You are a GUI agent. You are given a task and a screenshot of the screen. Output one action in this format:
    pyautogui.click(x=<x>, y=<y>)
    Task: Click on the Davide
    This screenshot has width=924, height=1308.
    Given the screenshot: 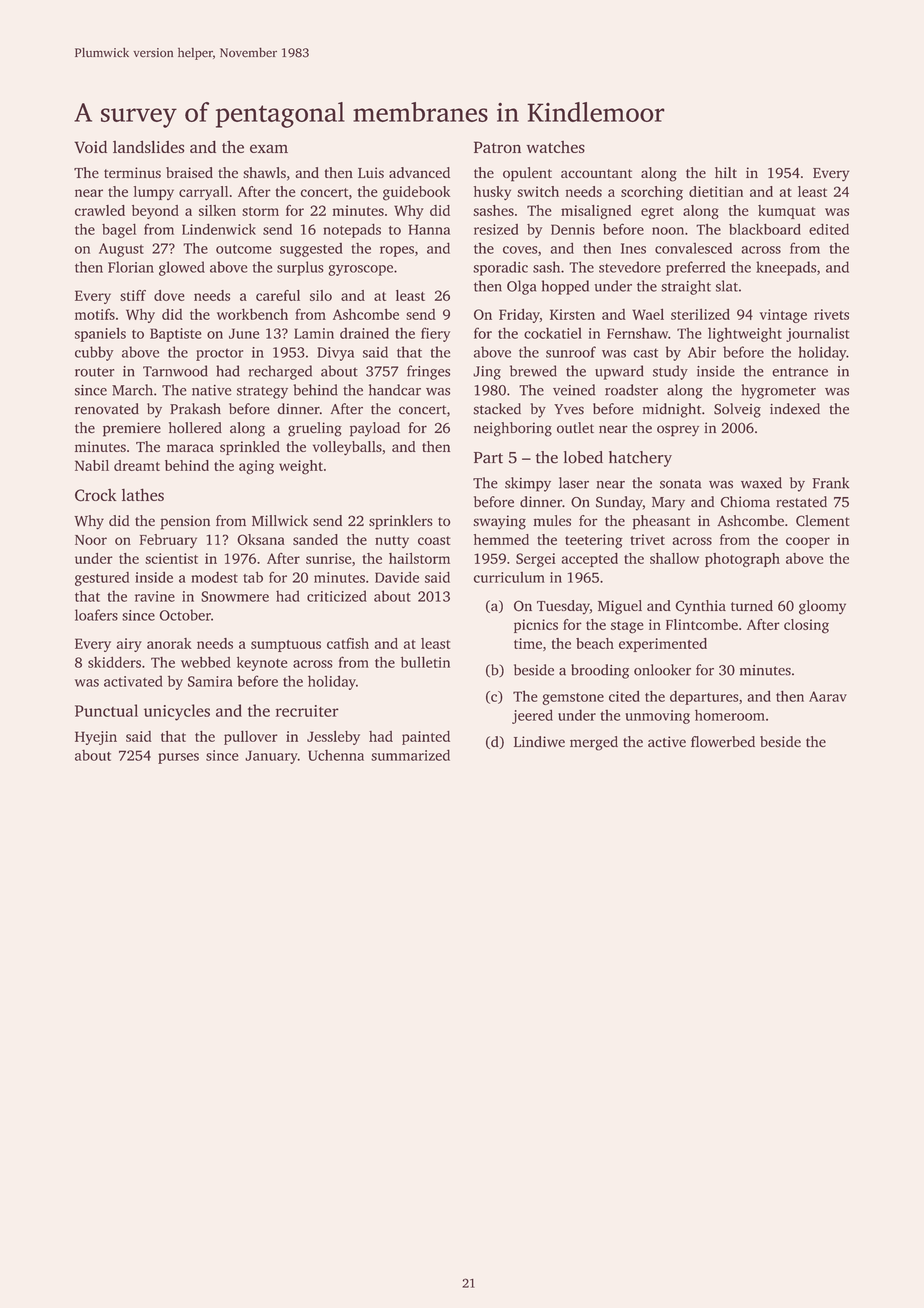 What is the action you would take?
    pyautogui.click(x=397, y=577)
